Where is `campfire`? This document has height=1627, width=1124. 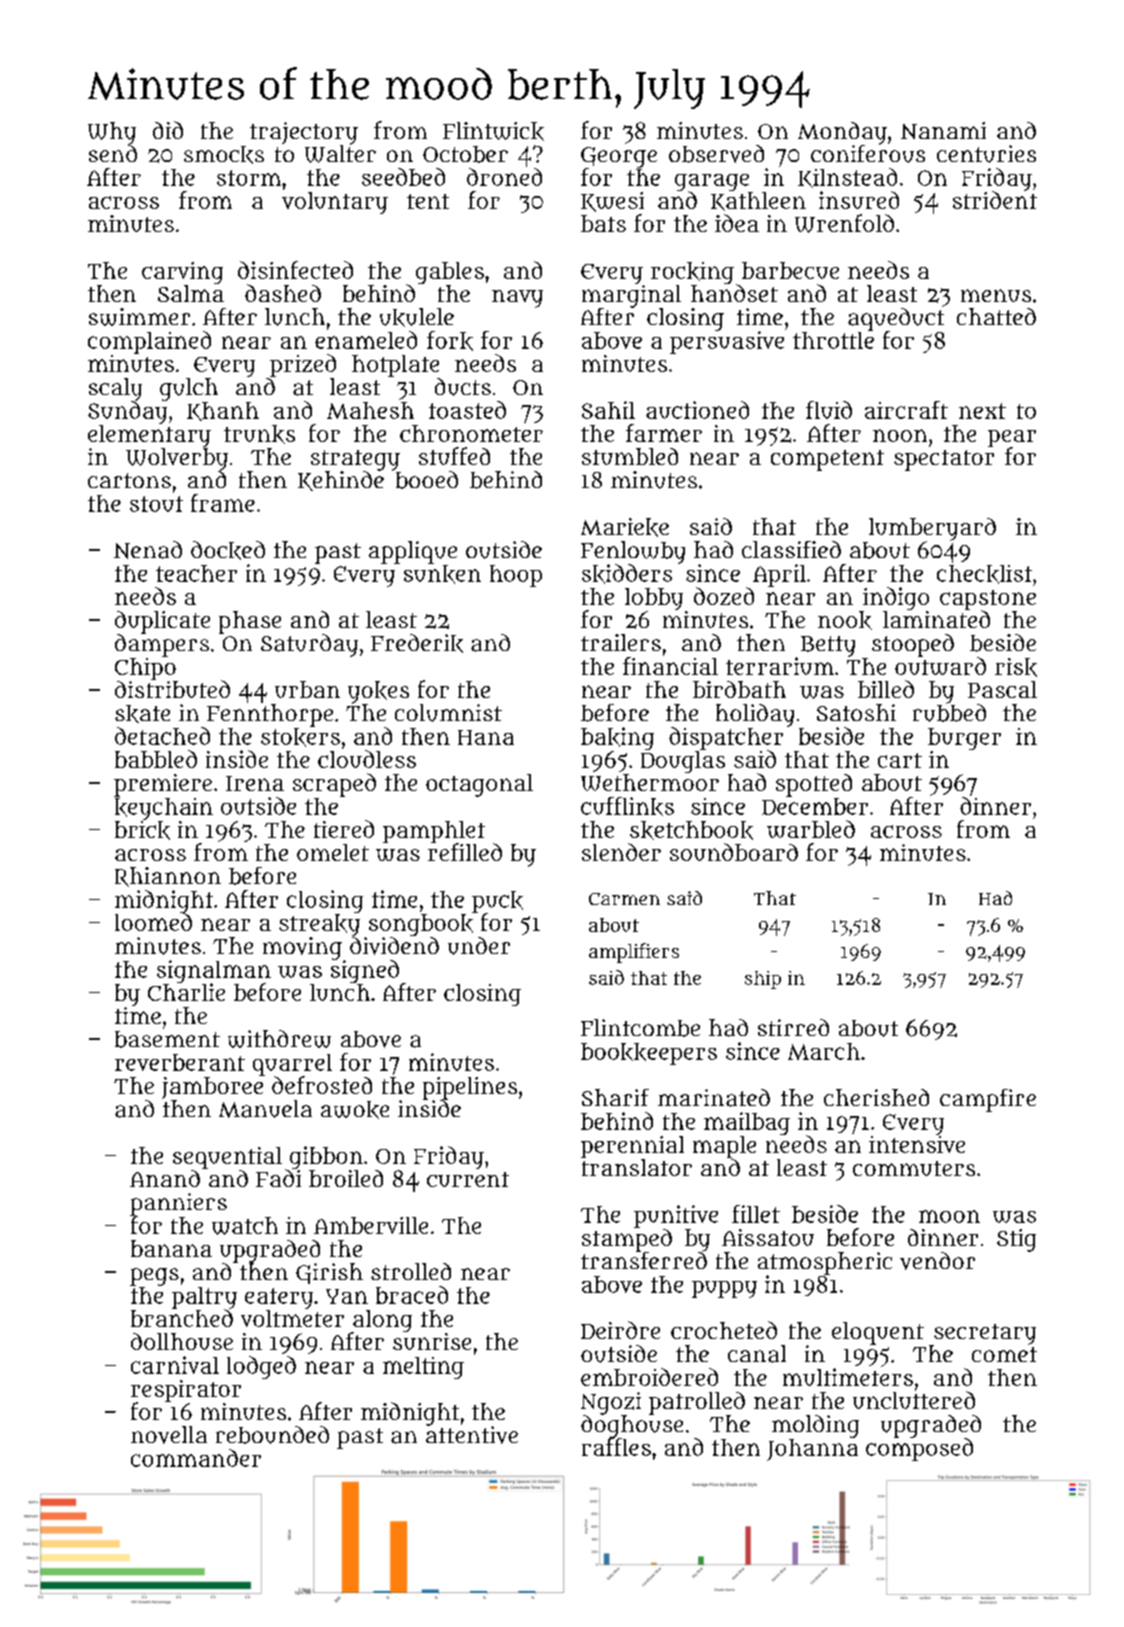
campfire is located at coordinates (988, 1100).
